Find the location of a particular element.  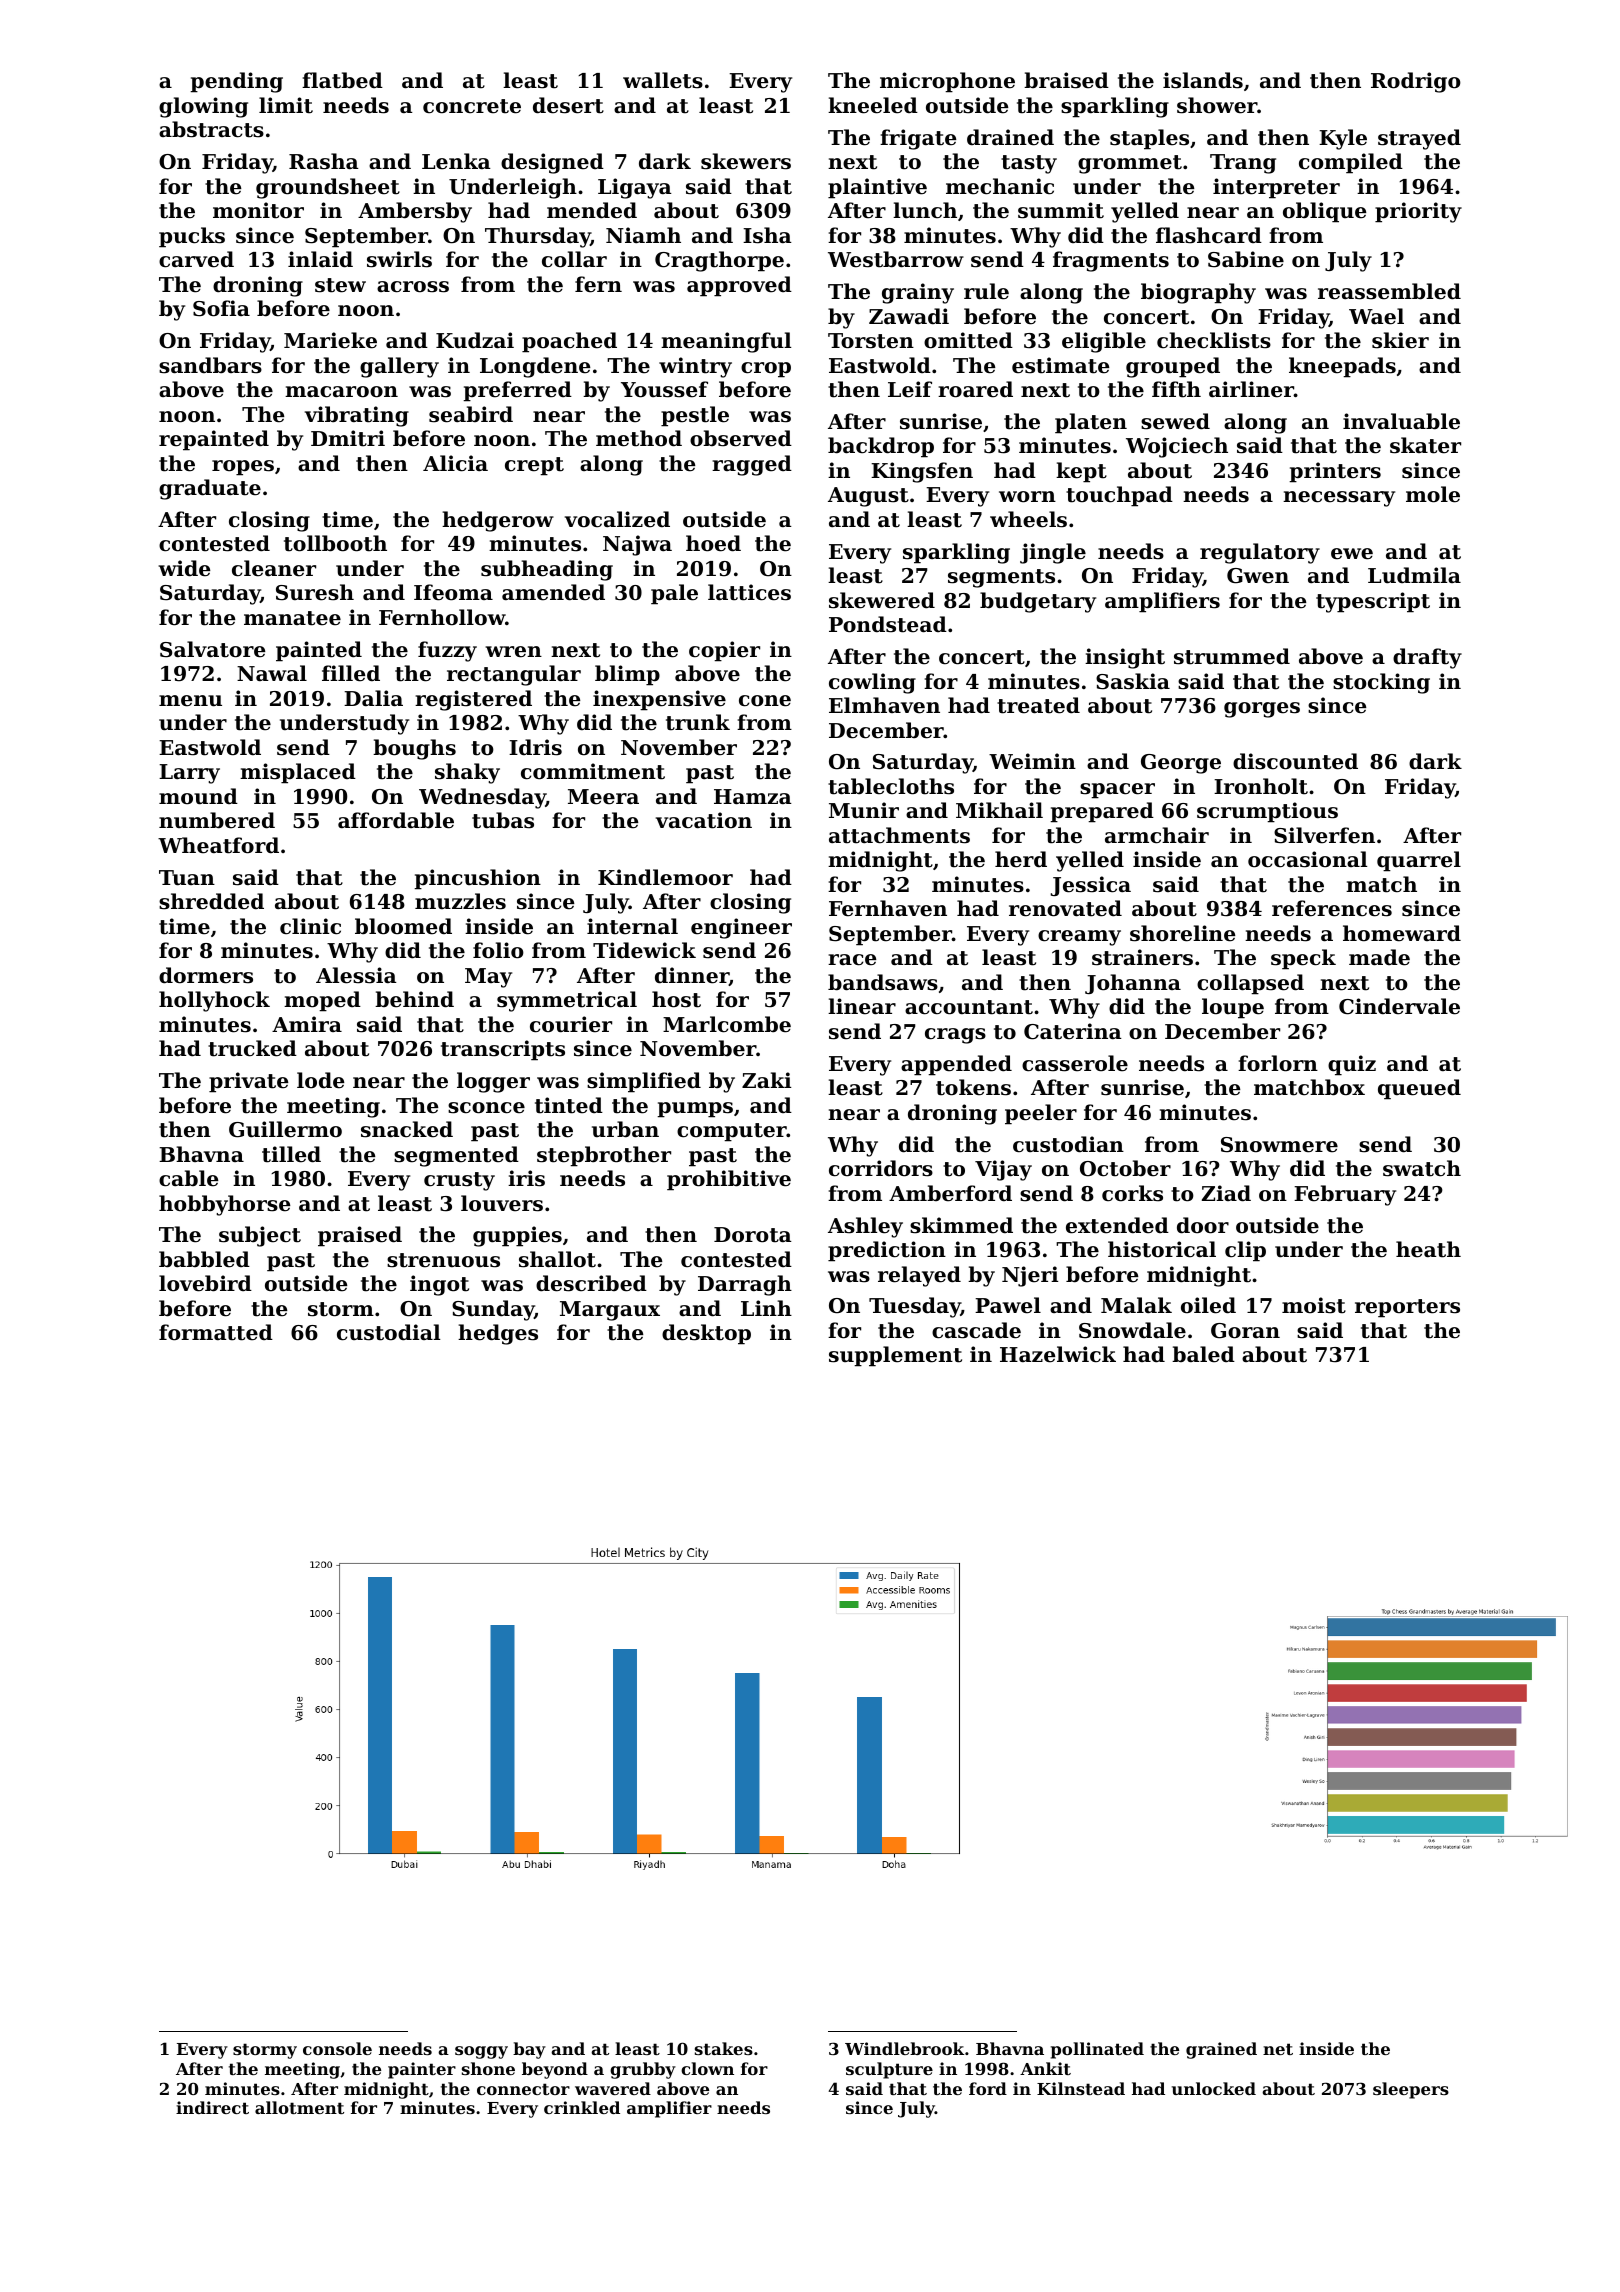

wallets is located at coordinates (663, 80).
